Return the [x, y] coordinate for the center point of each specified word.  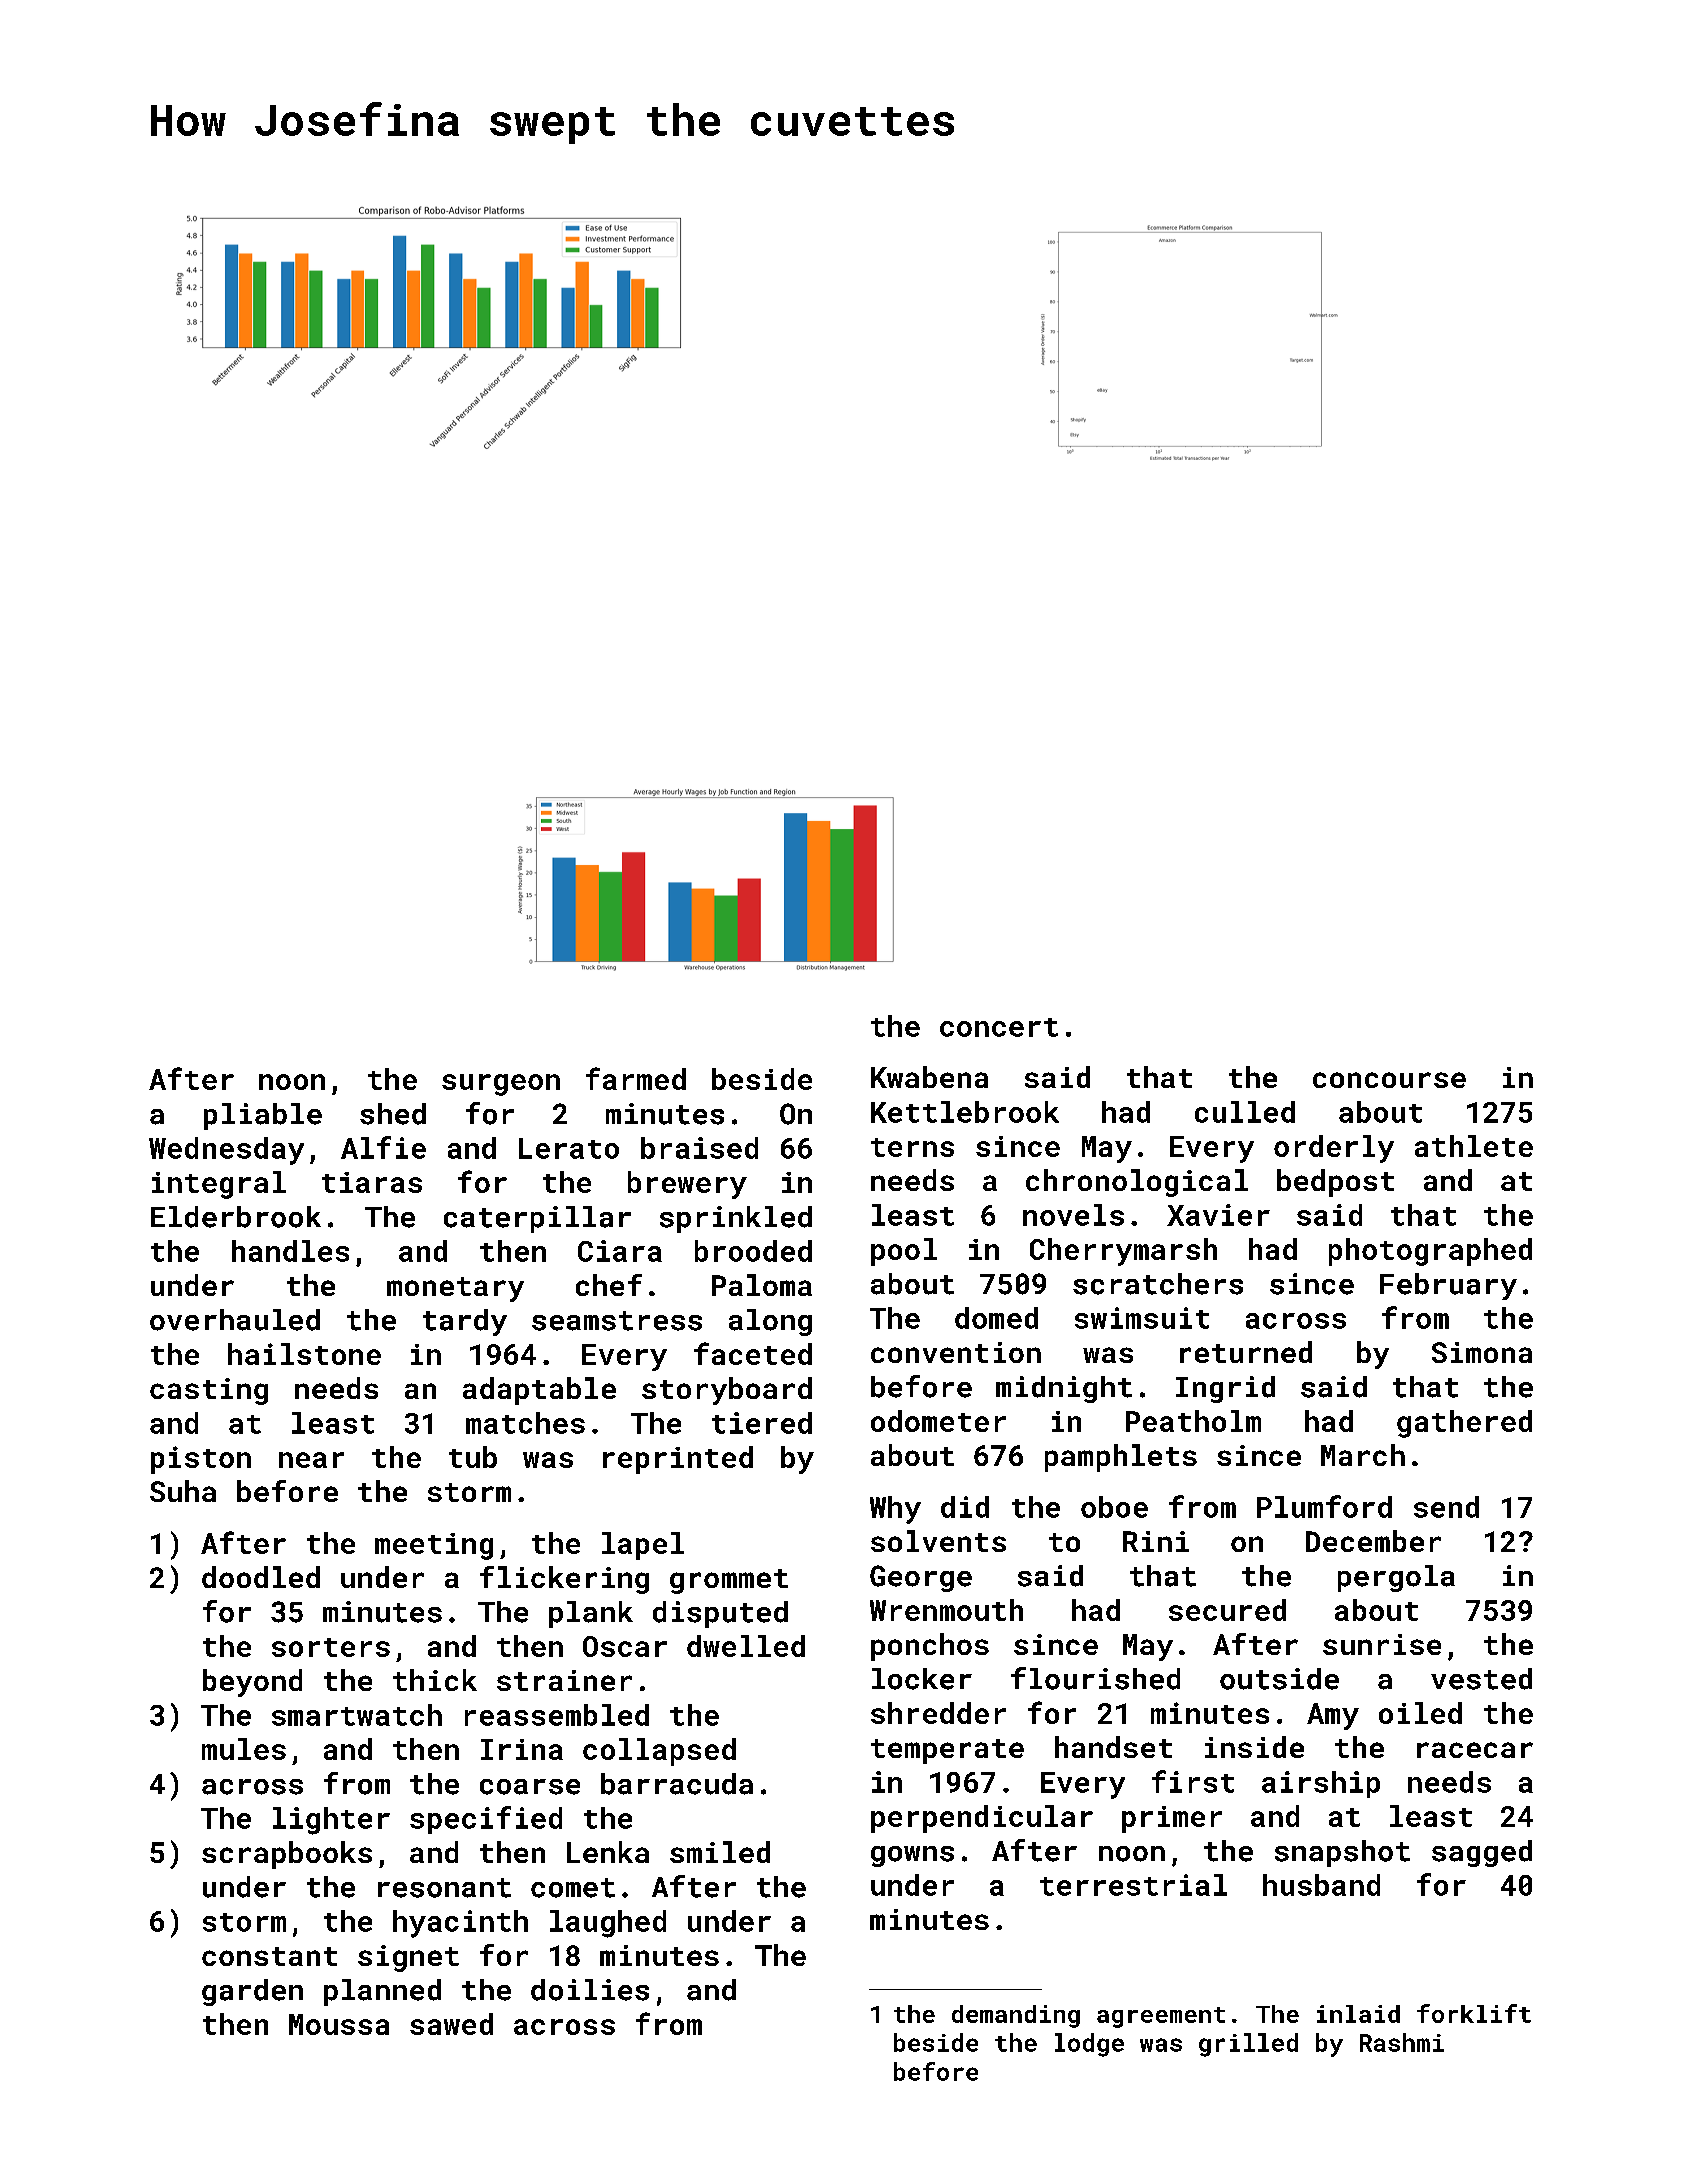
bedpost [1335, 1183]
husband [1321, 1885]
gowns [912, 1856]
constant [269, 1956]
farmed [636, 1078]
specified [486, 1820]
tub [473, 1457]
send [1446, 1507]
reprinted [678, 1460]
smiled [720, 1852]
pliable [263, 1116]
